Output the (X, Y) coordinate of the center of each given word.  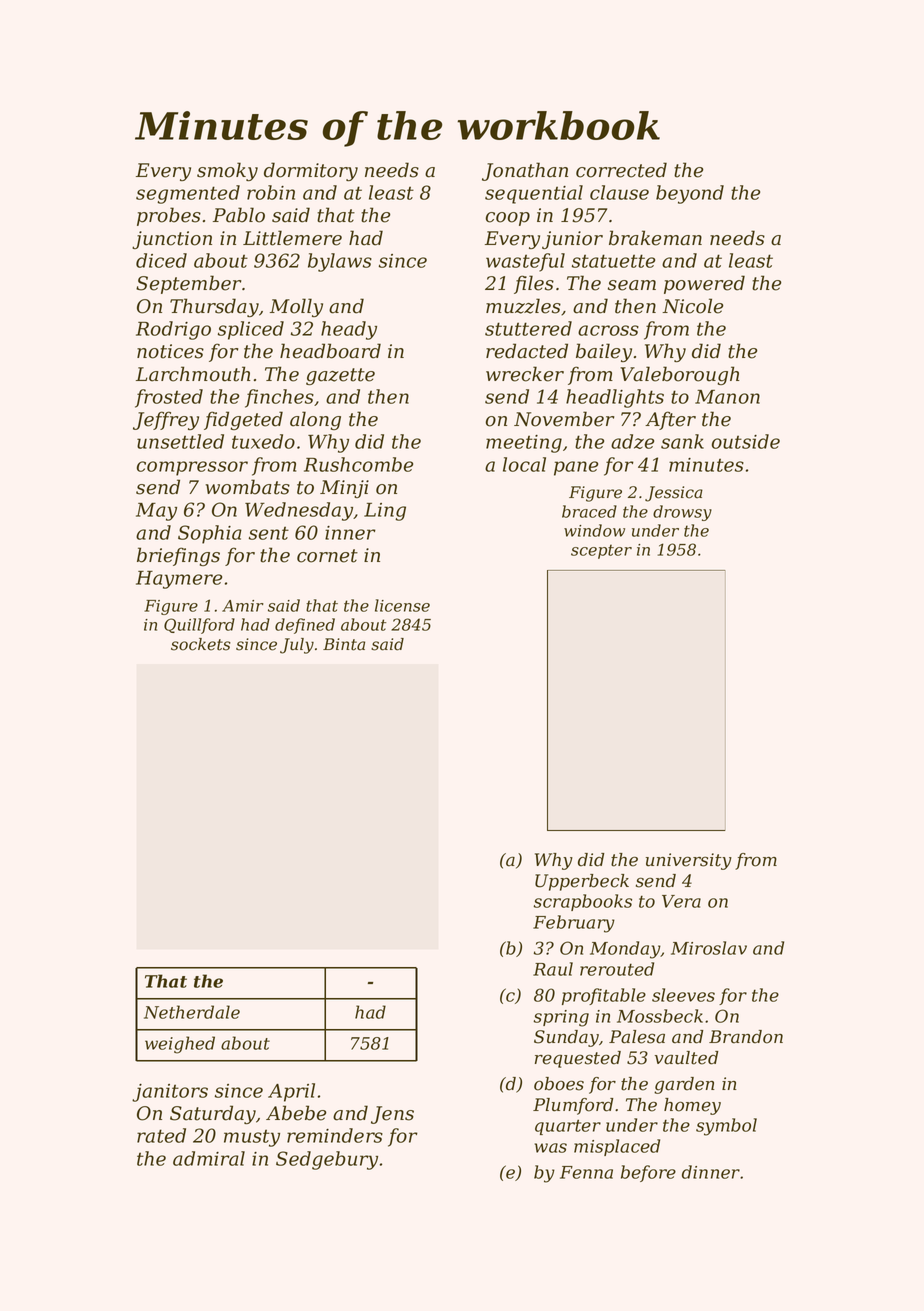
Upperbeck (582, 882)
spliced (251, 330)
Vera (681, 901)
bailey (604, 352)
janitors (170, 1093)
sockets (201, 644)
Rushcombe (358, 464)
